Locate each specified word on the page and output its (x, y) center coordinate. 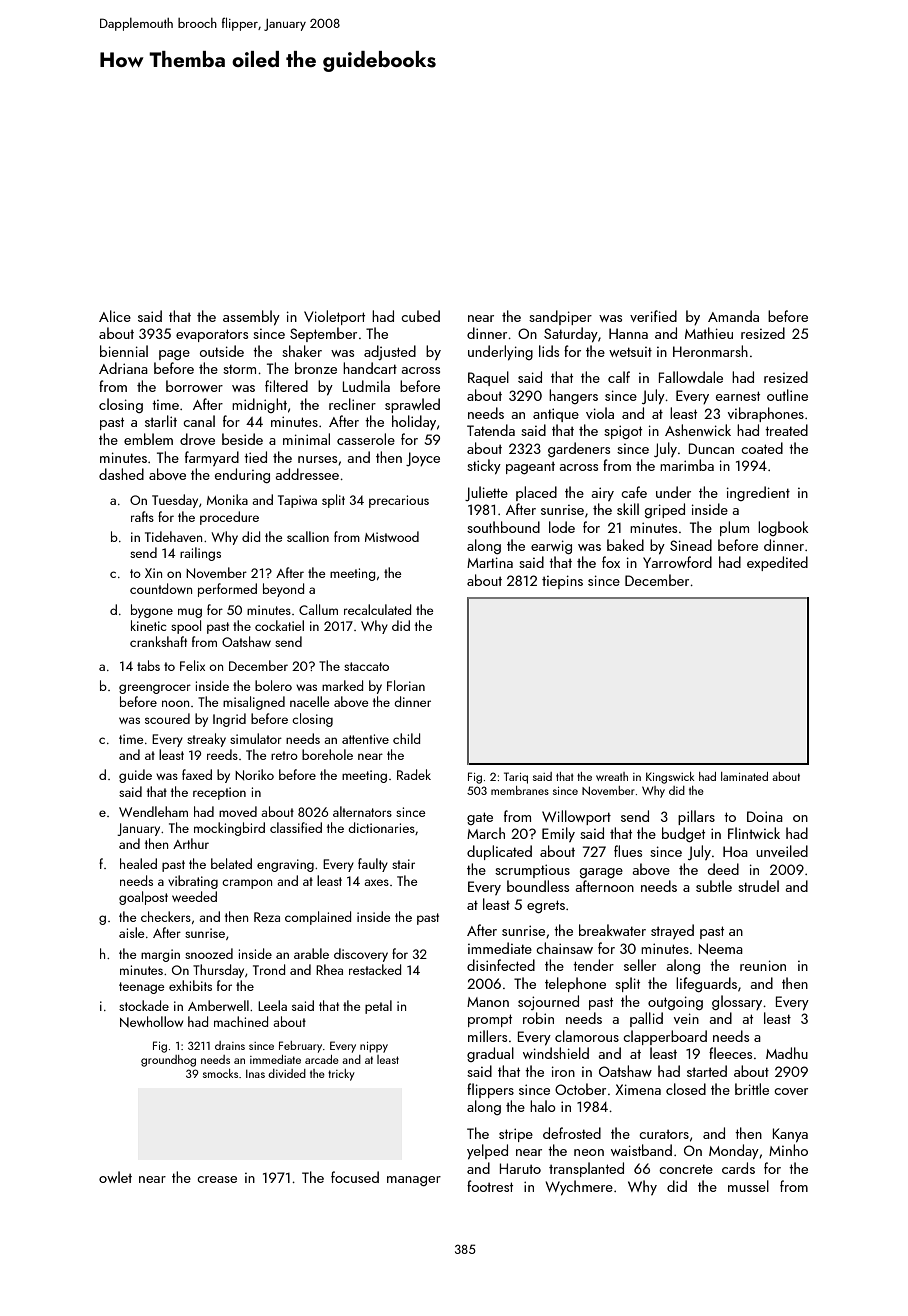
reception (219, 793)
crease (217, 1179)
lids (549, 351)
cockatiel (279, 625)
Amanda (733, 316)
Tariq (516, 778)
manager (414, 1181)
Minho (788, 1150)
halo (543, 1106)
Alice (115, 316)
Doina (765, 816)
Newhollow (152, 1021)
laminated (744, 776)
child (406, 738)
